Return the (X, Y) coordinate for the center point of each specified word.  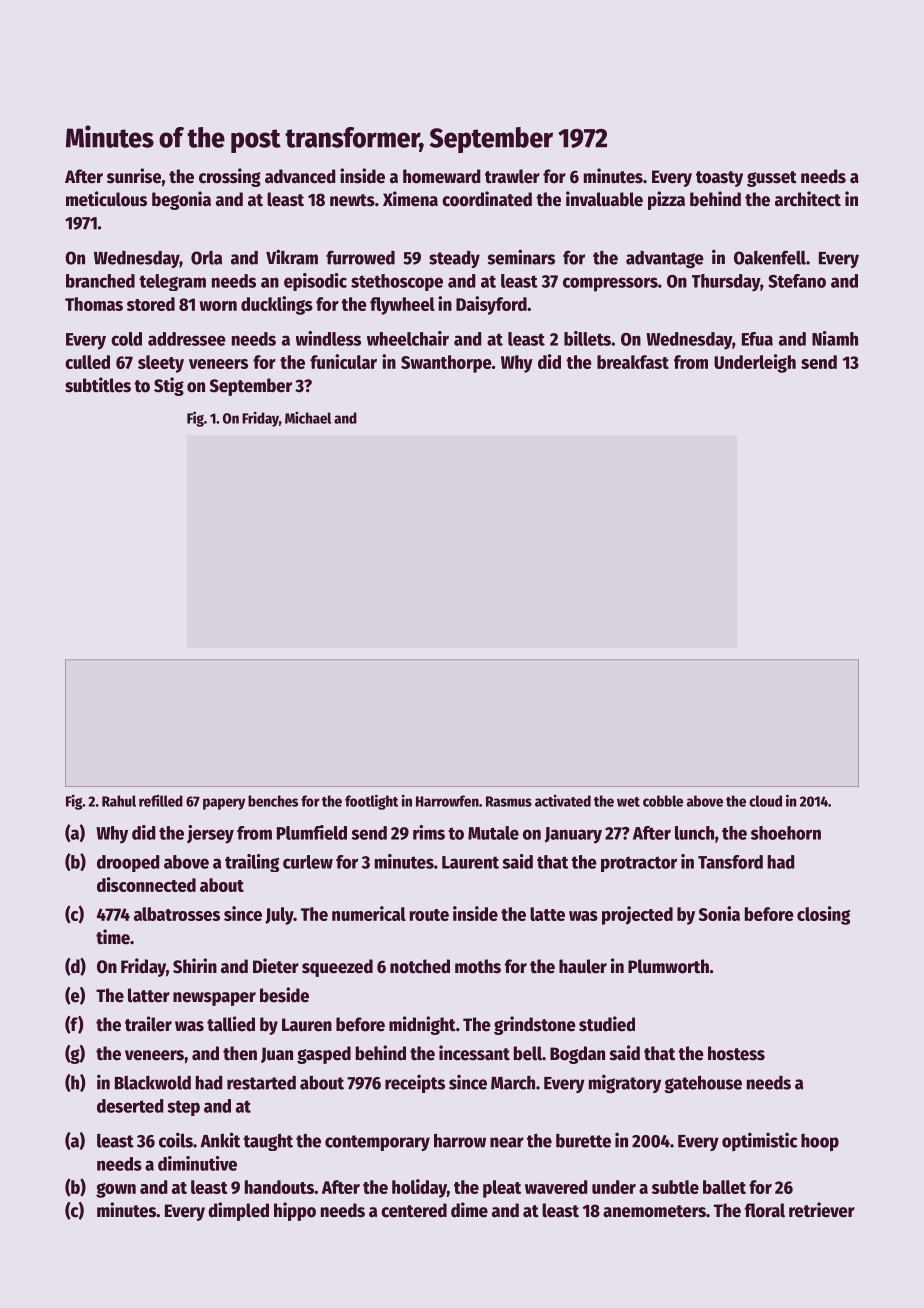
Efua (757, 339)
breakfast (633, 362)
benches (273, 801)
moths (478, 966)
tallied (231, 1024)
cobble (663, 801)
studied (607, 1024)
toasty (719, 179)
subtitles (98, 385)
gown (116, 1190)
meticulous (106, 199)
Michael (308, 418)
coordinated (487, 199)
